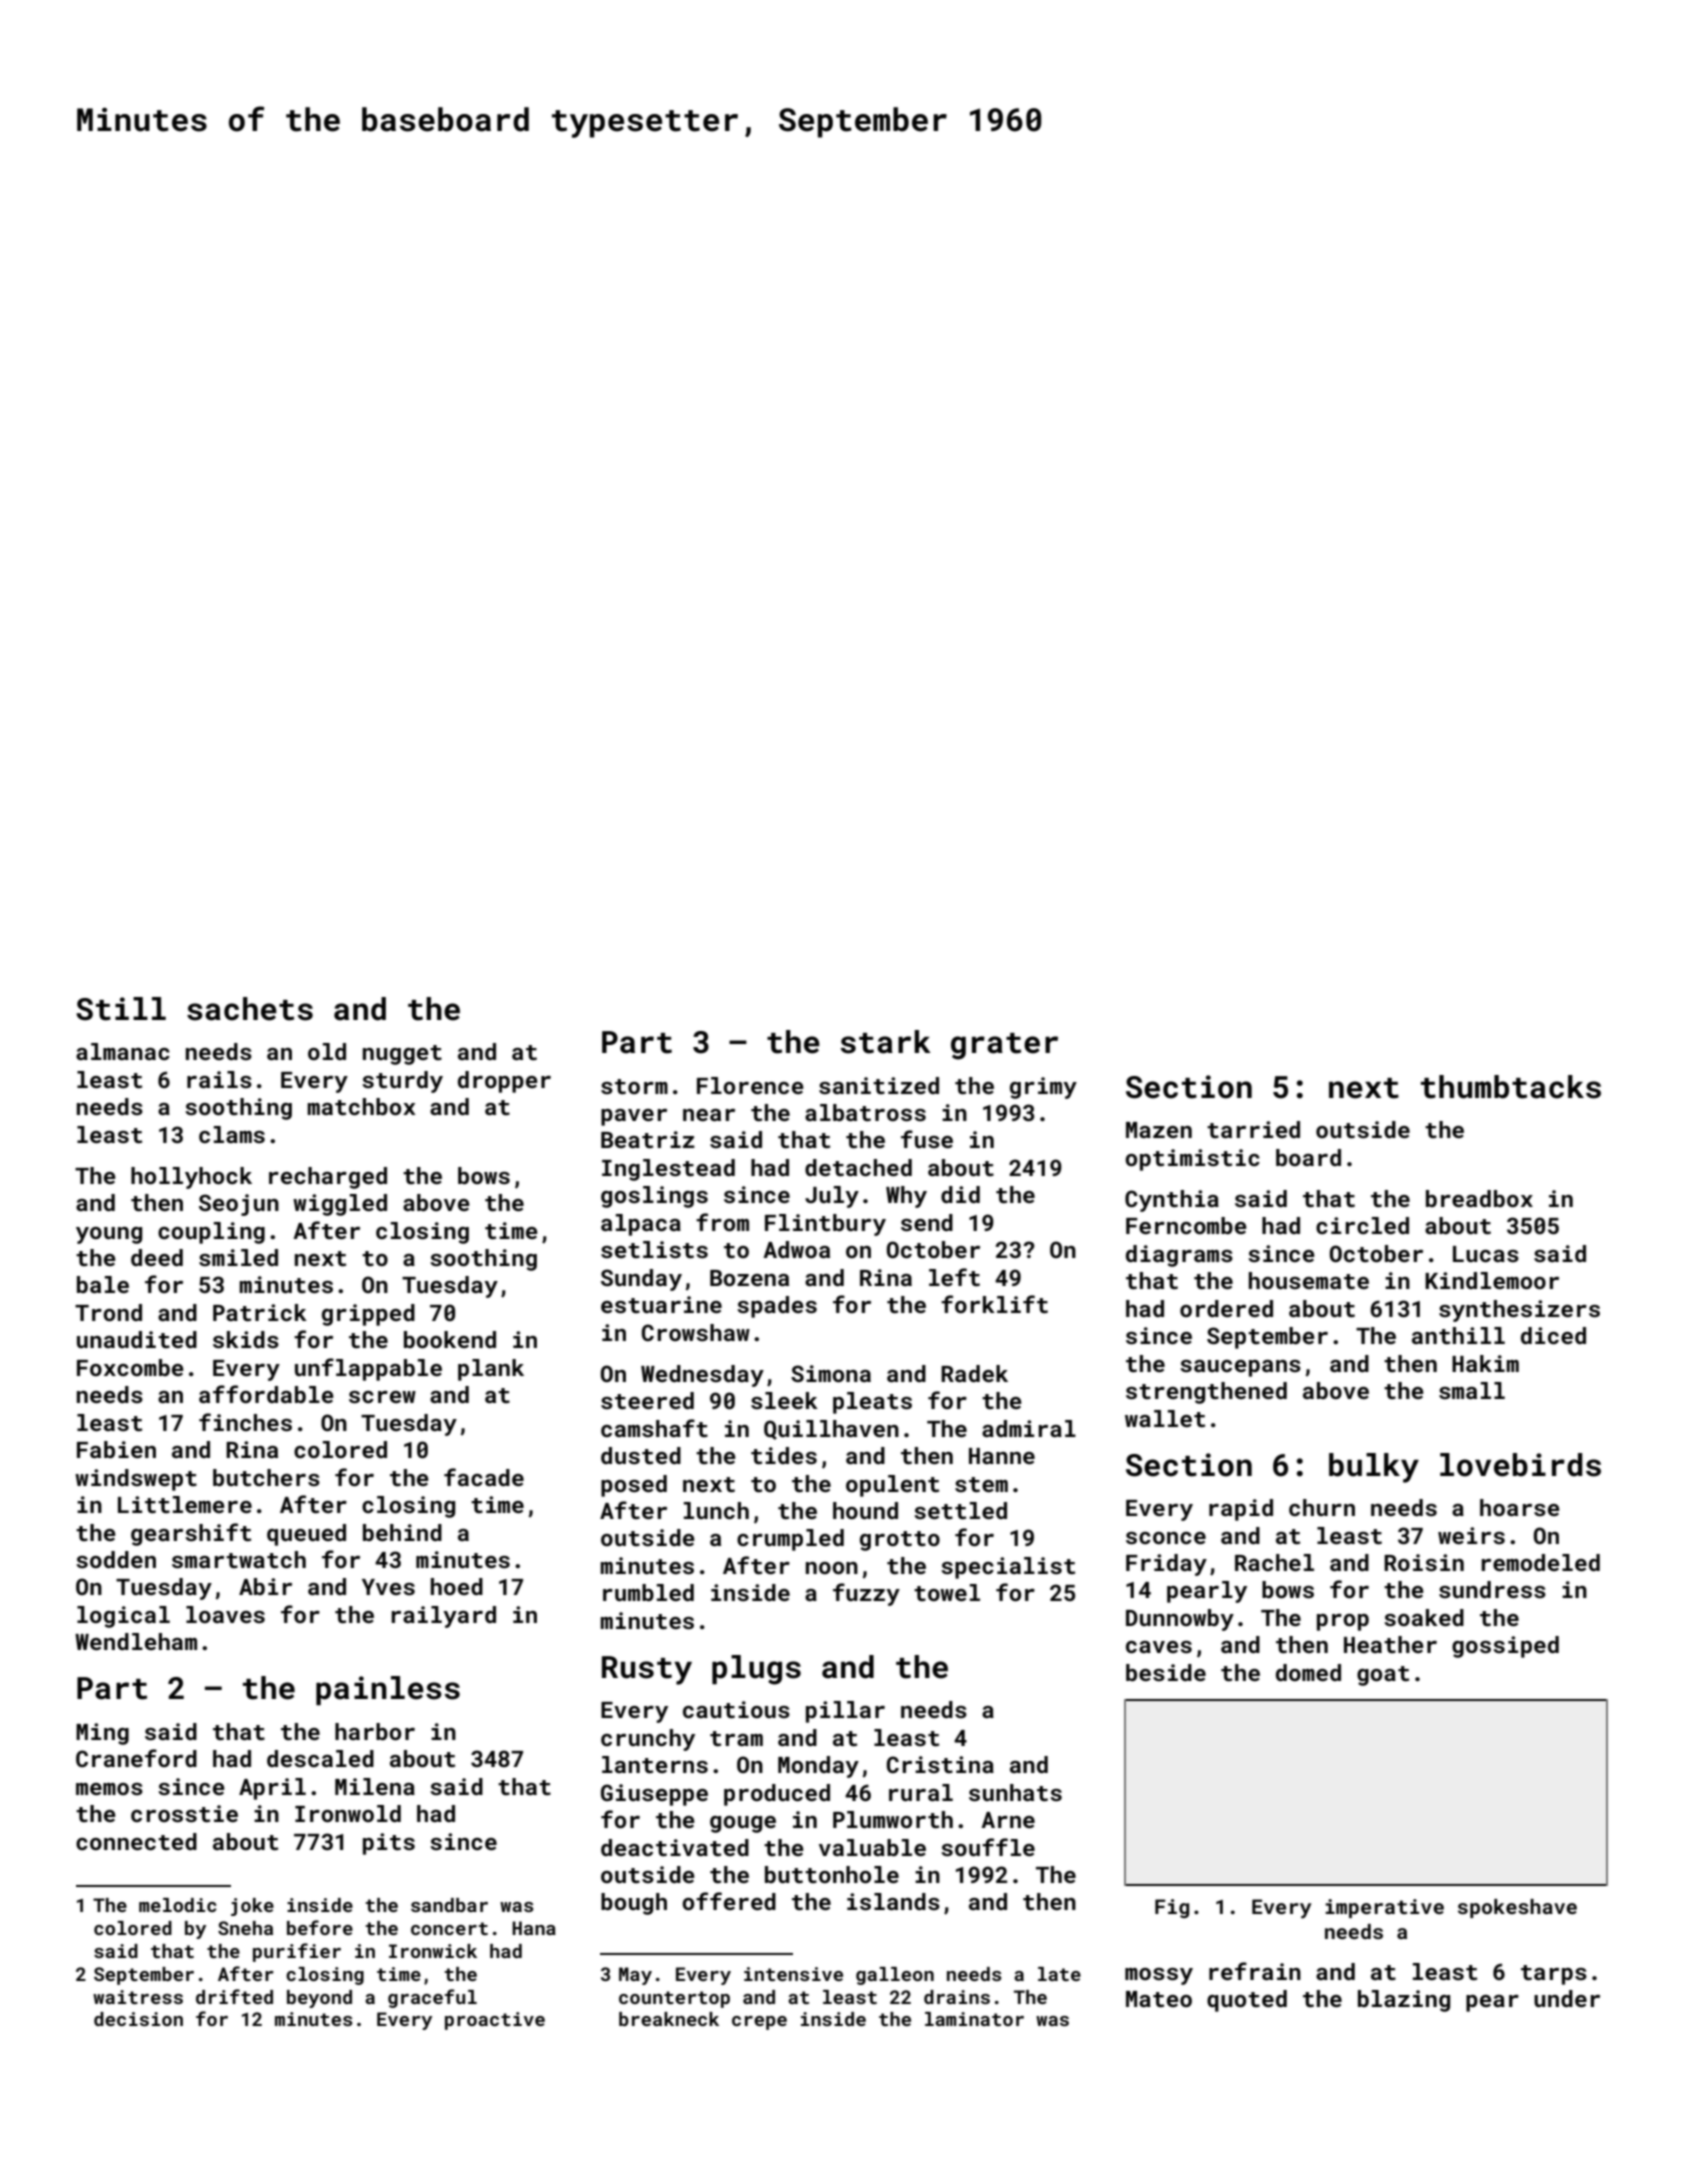 This screenshot has width=1683, height=2178. Describe the element at coordinates (191, 1178) in the screenshot. I see `hollyhock` at that location.
